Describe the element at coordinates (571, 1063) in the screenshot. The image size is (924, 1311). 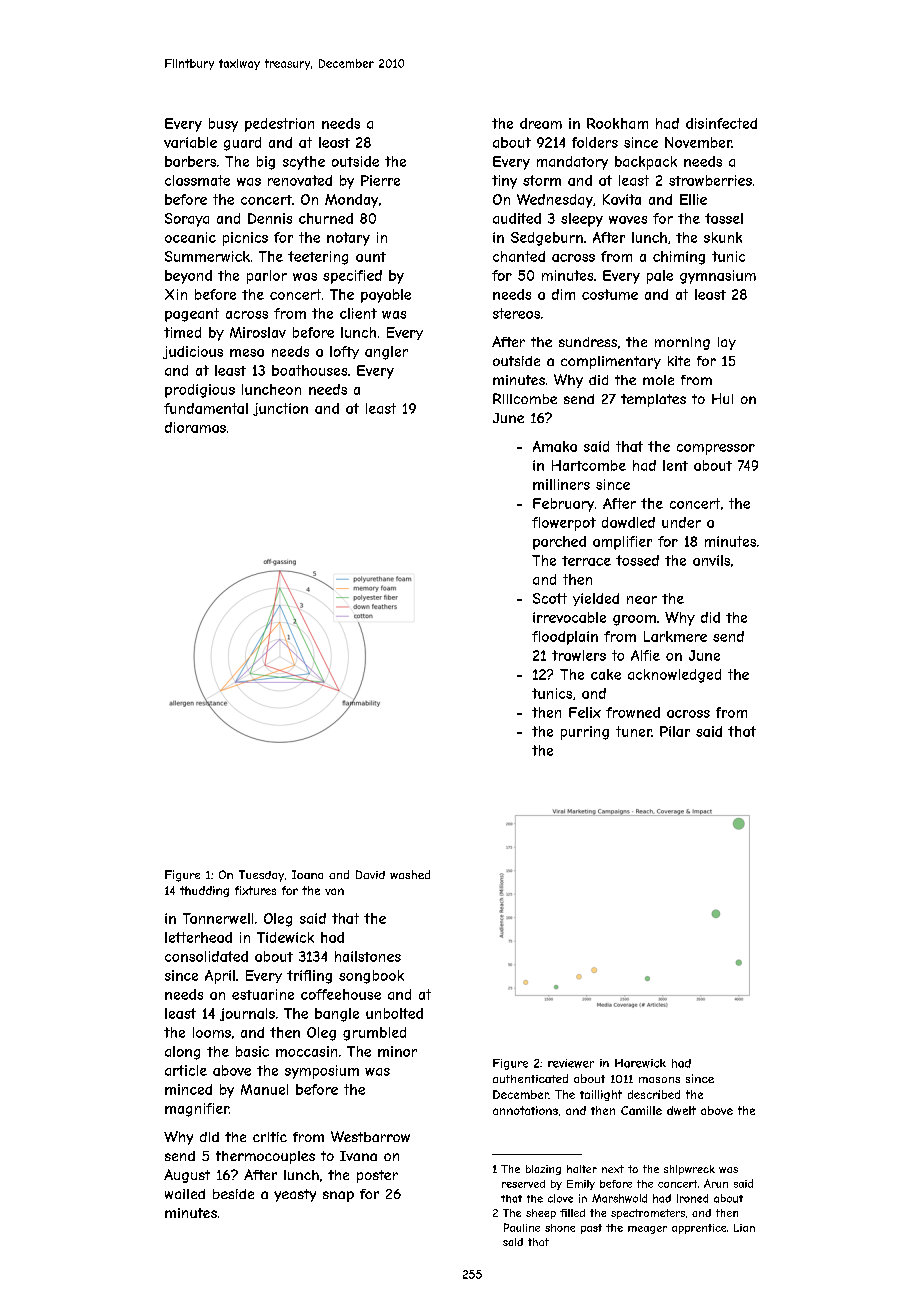
I see `reviewer` at that location.
